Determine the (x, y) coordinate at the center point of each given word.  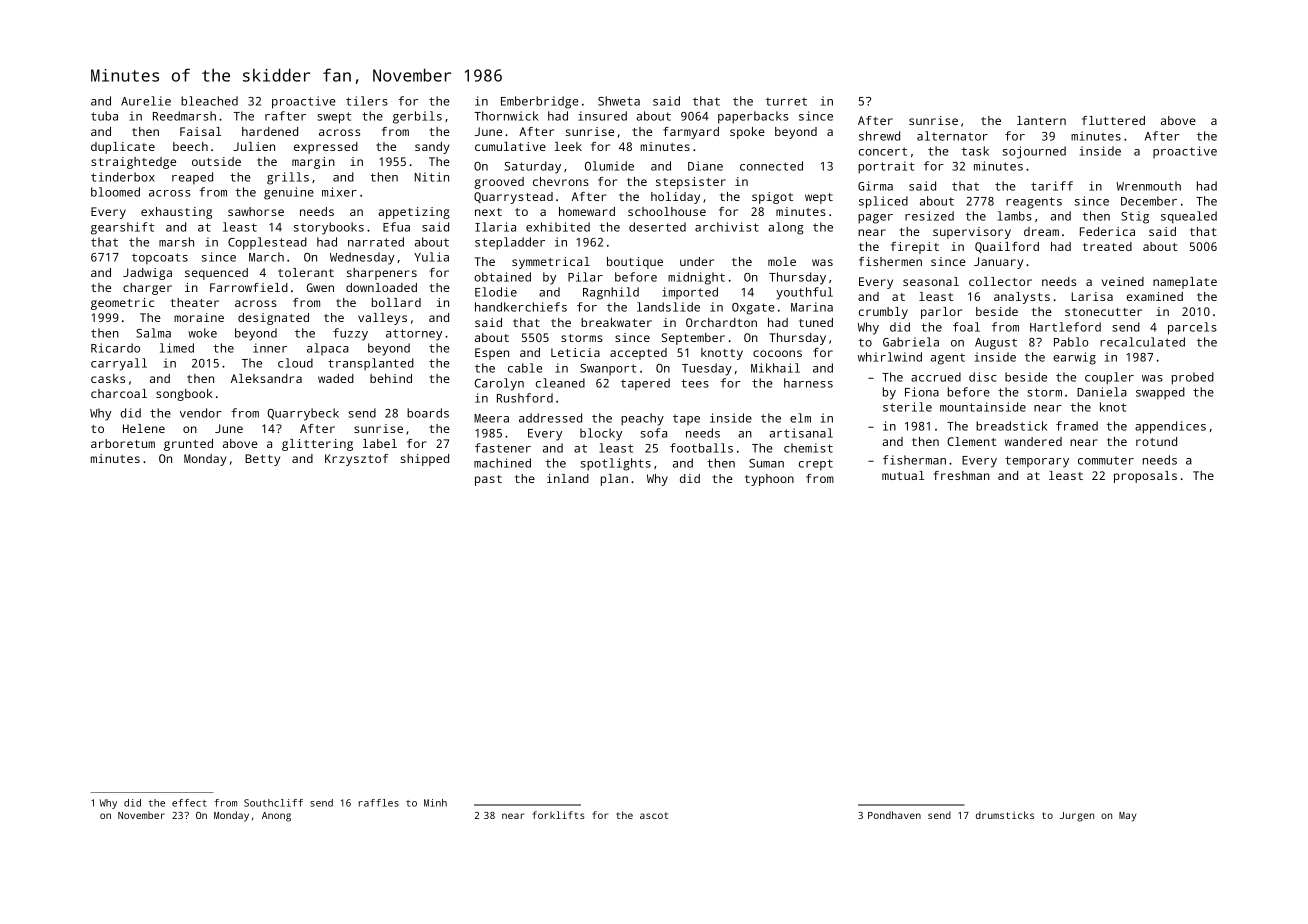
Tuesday (707, 369)
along (786, 228)
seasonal (931, 281)
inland (568, 478)
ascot (654, 815)
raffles (379, 803)
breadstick (1011, 426)
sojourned (1034, 152)
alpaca (328, 349)
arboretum (123, 443)
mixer (339, 192)
